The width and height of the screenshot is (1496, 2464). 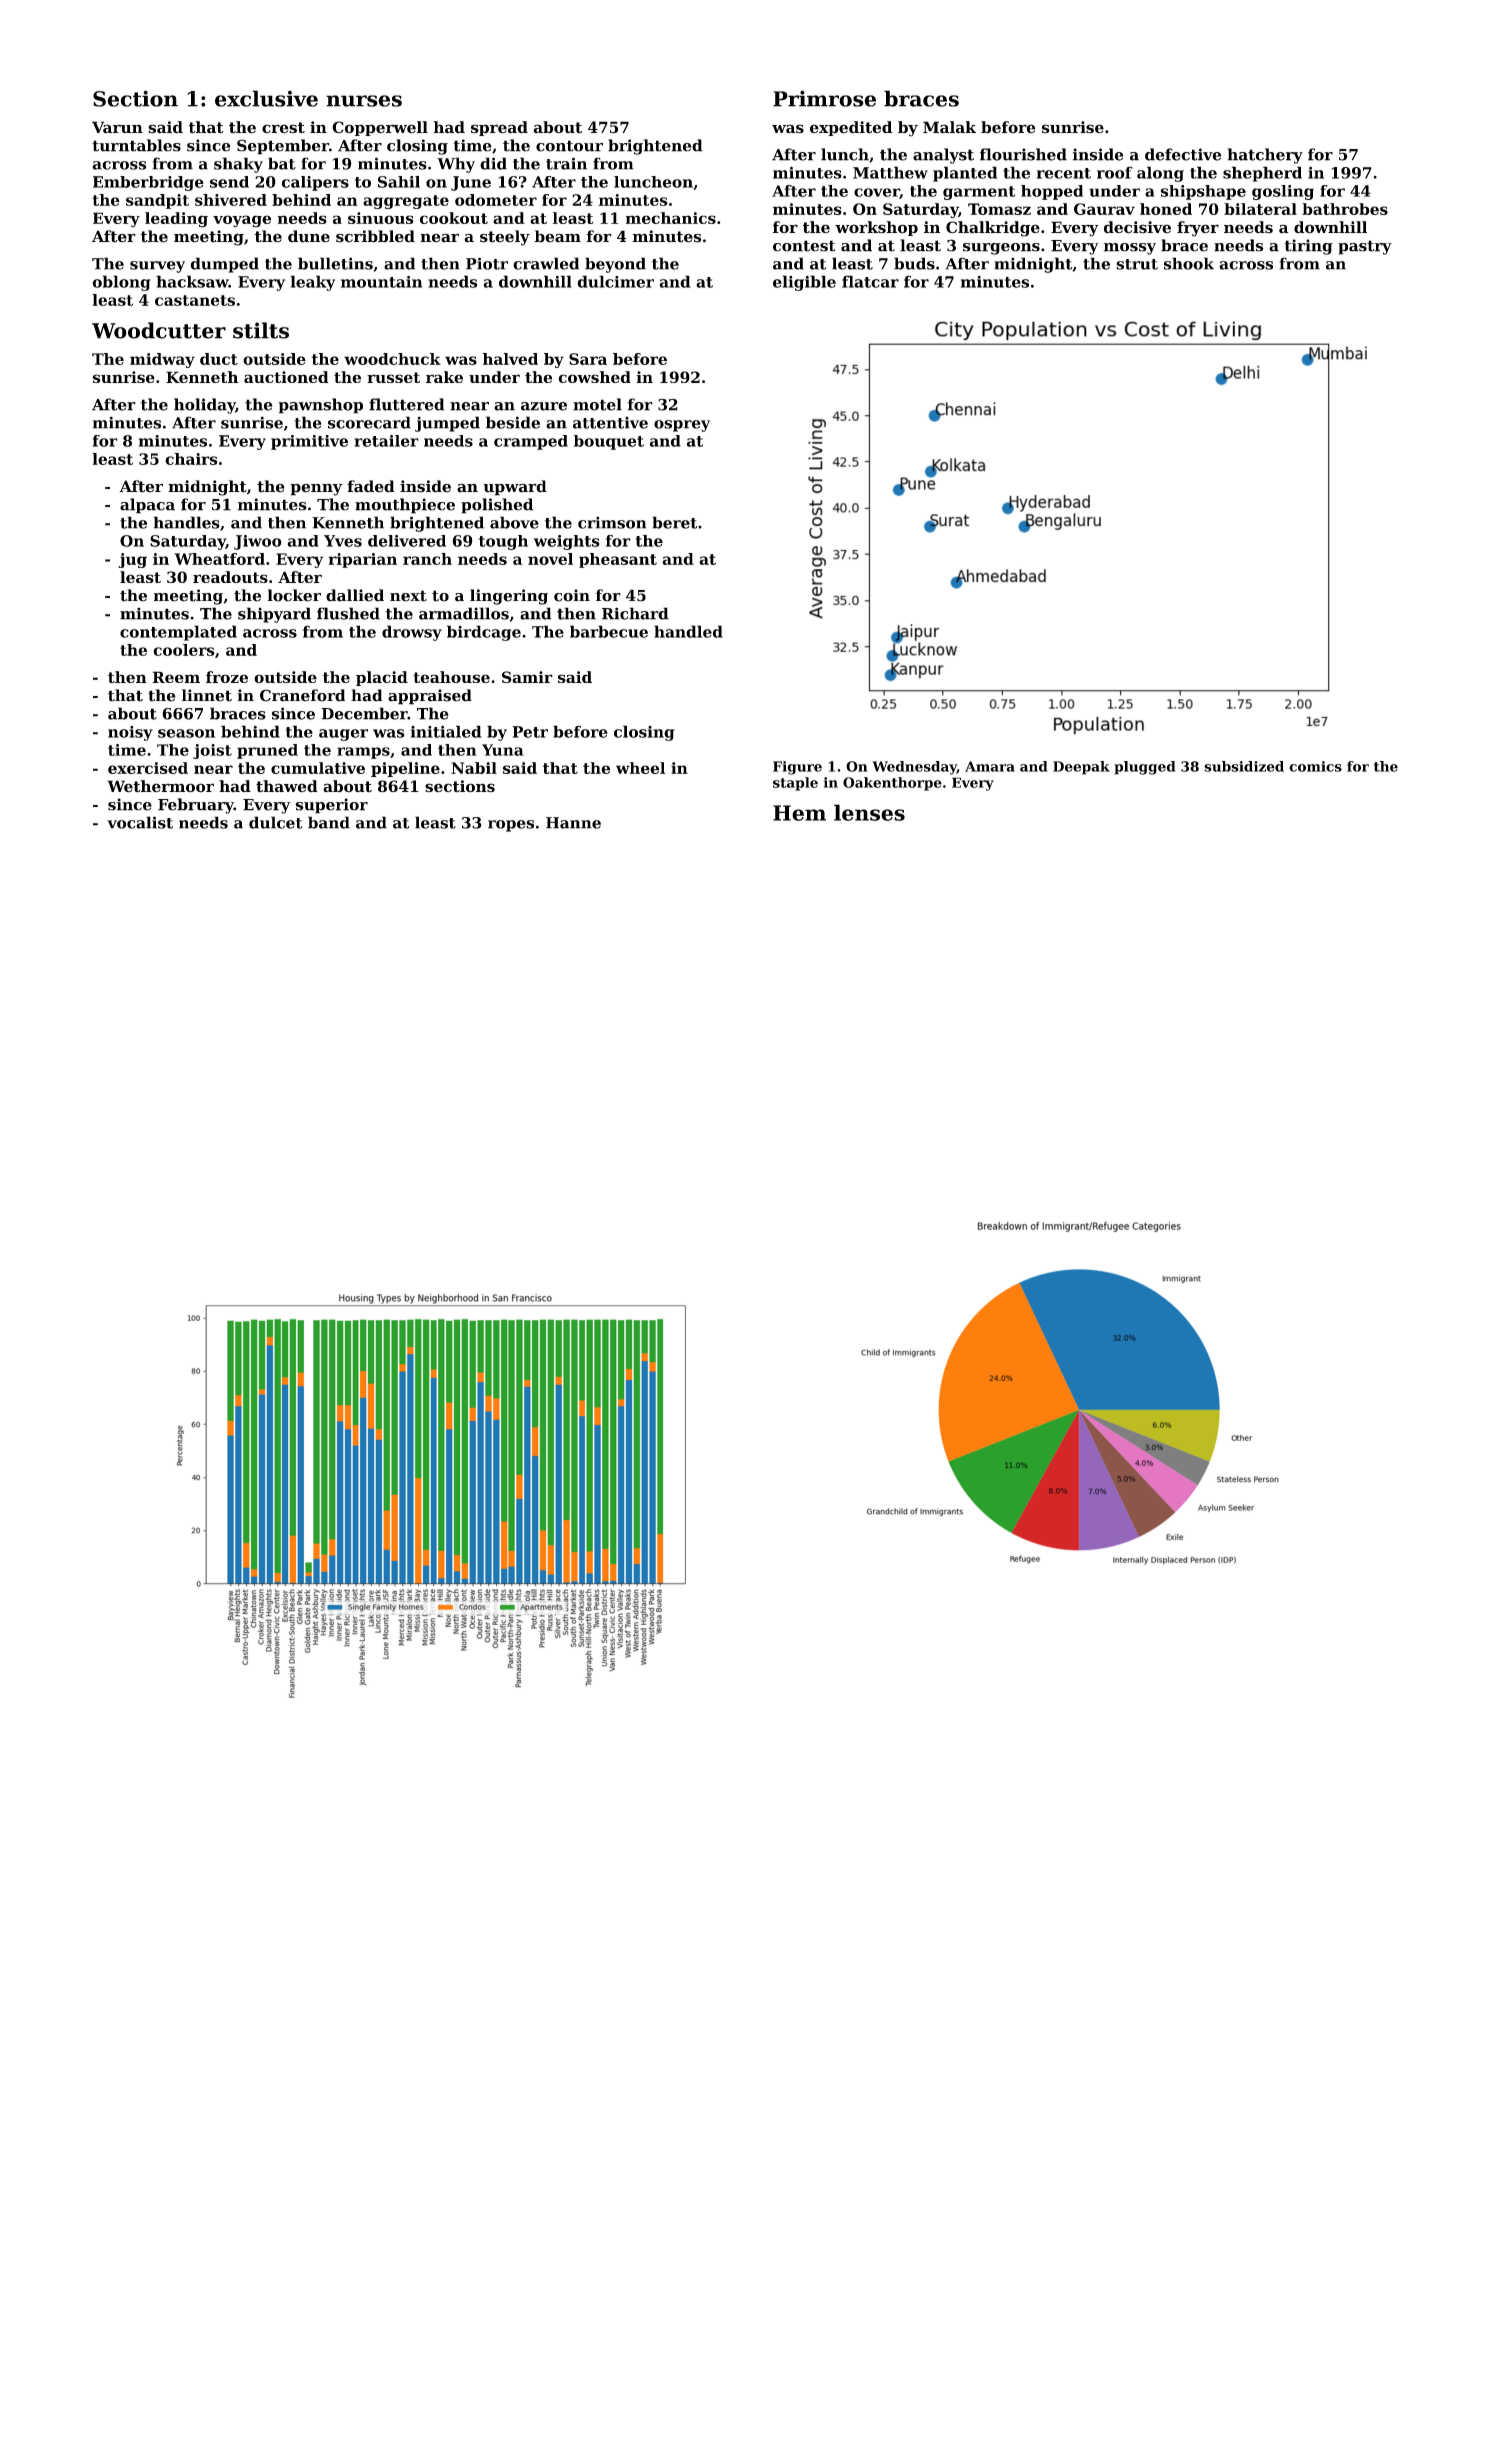 What do you see at coordinates (364, 101) in the screenshot?
I see `nurses` at bounding box center [364, 101].
